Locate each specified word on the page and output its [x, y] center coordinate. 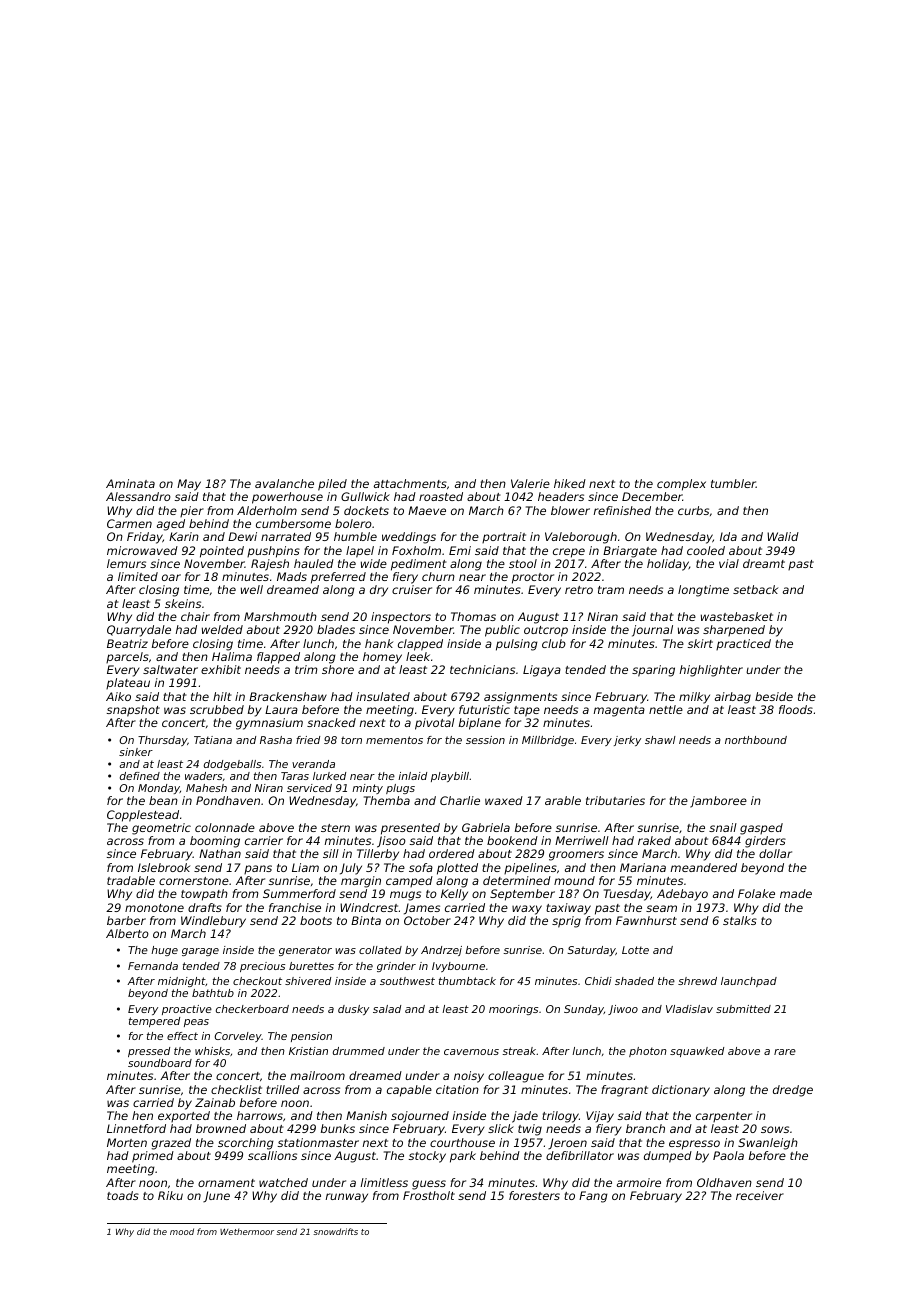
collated [380, 950]
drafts [205, 907]
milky [694, 698]
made [796, 893]
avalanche [284, 483]
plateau [128, 683]
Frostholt [429, 1195]
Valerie [530, 483]
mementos [394, 740]
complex [681, 485]
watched [283, 1182]
